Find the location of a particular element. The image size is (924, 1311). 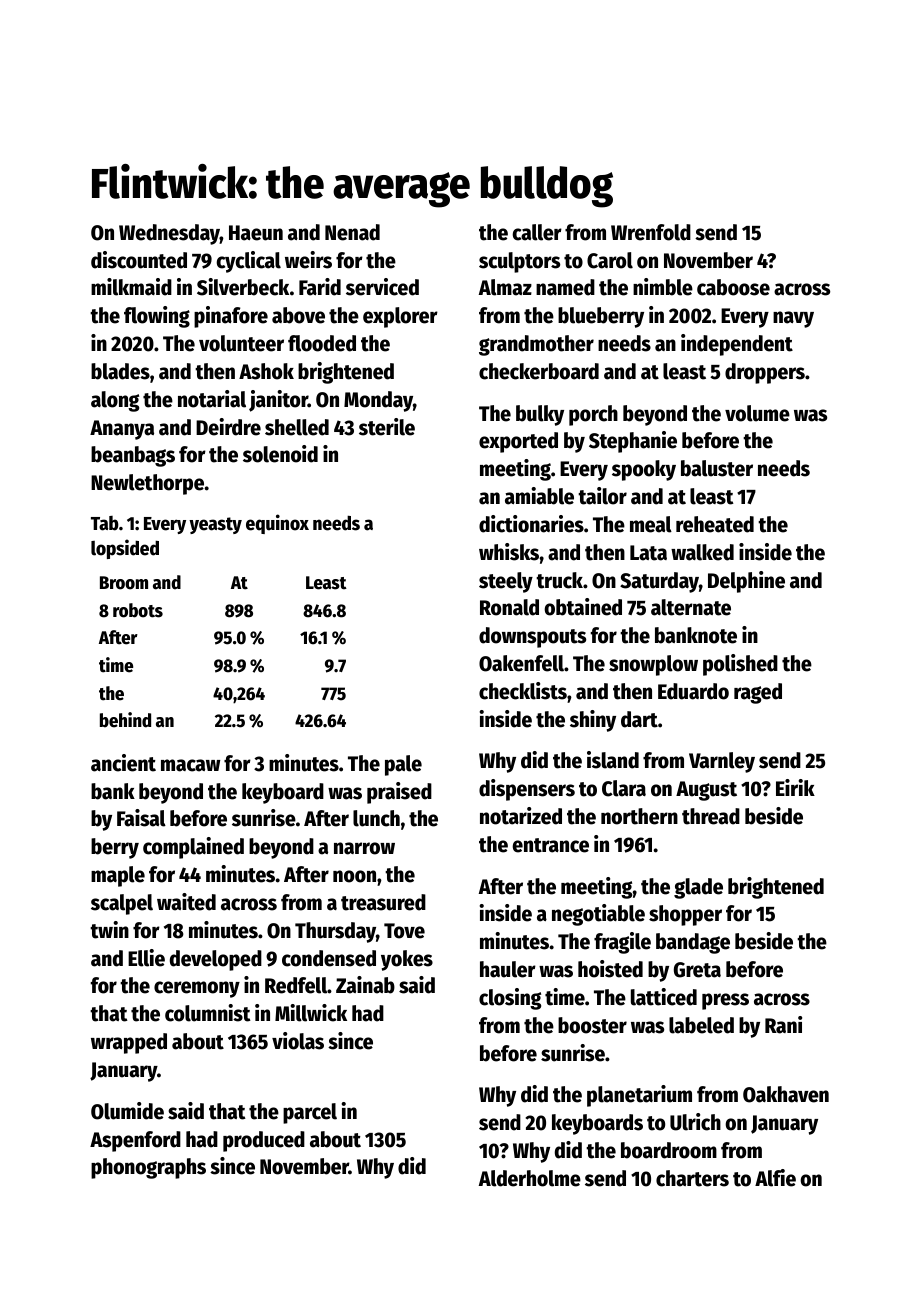

developed is located at coordinates (216, 960).
